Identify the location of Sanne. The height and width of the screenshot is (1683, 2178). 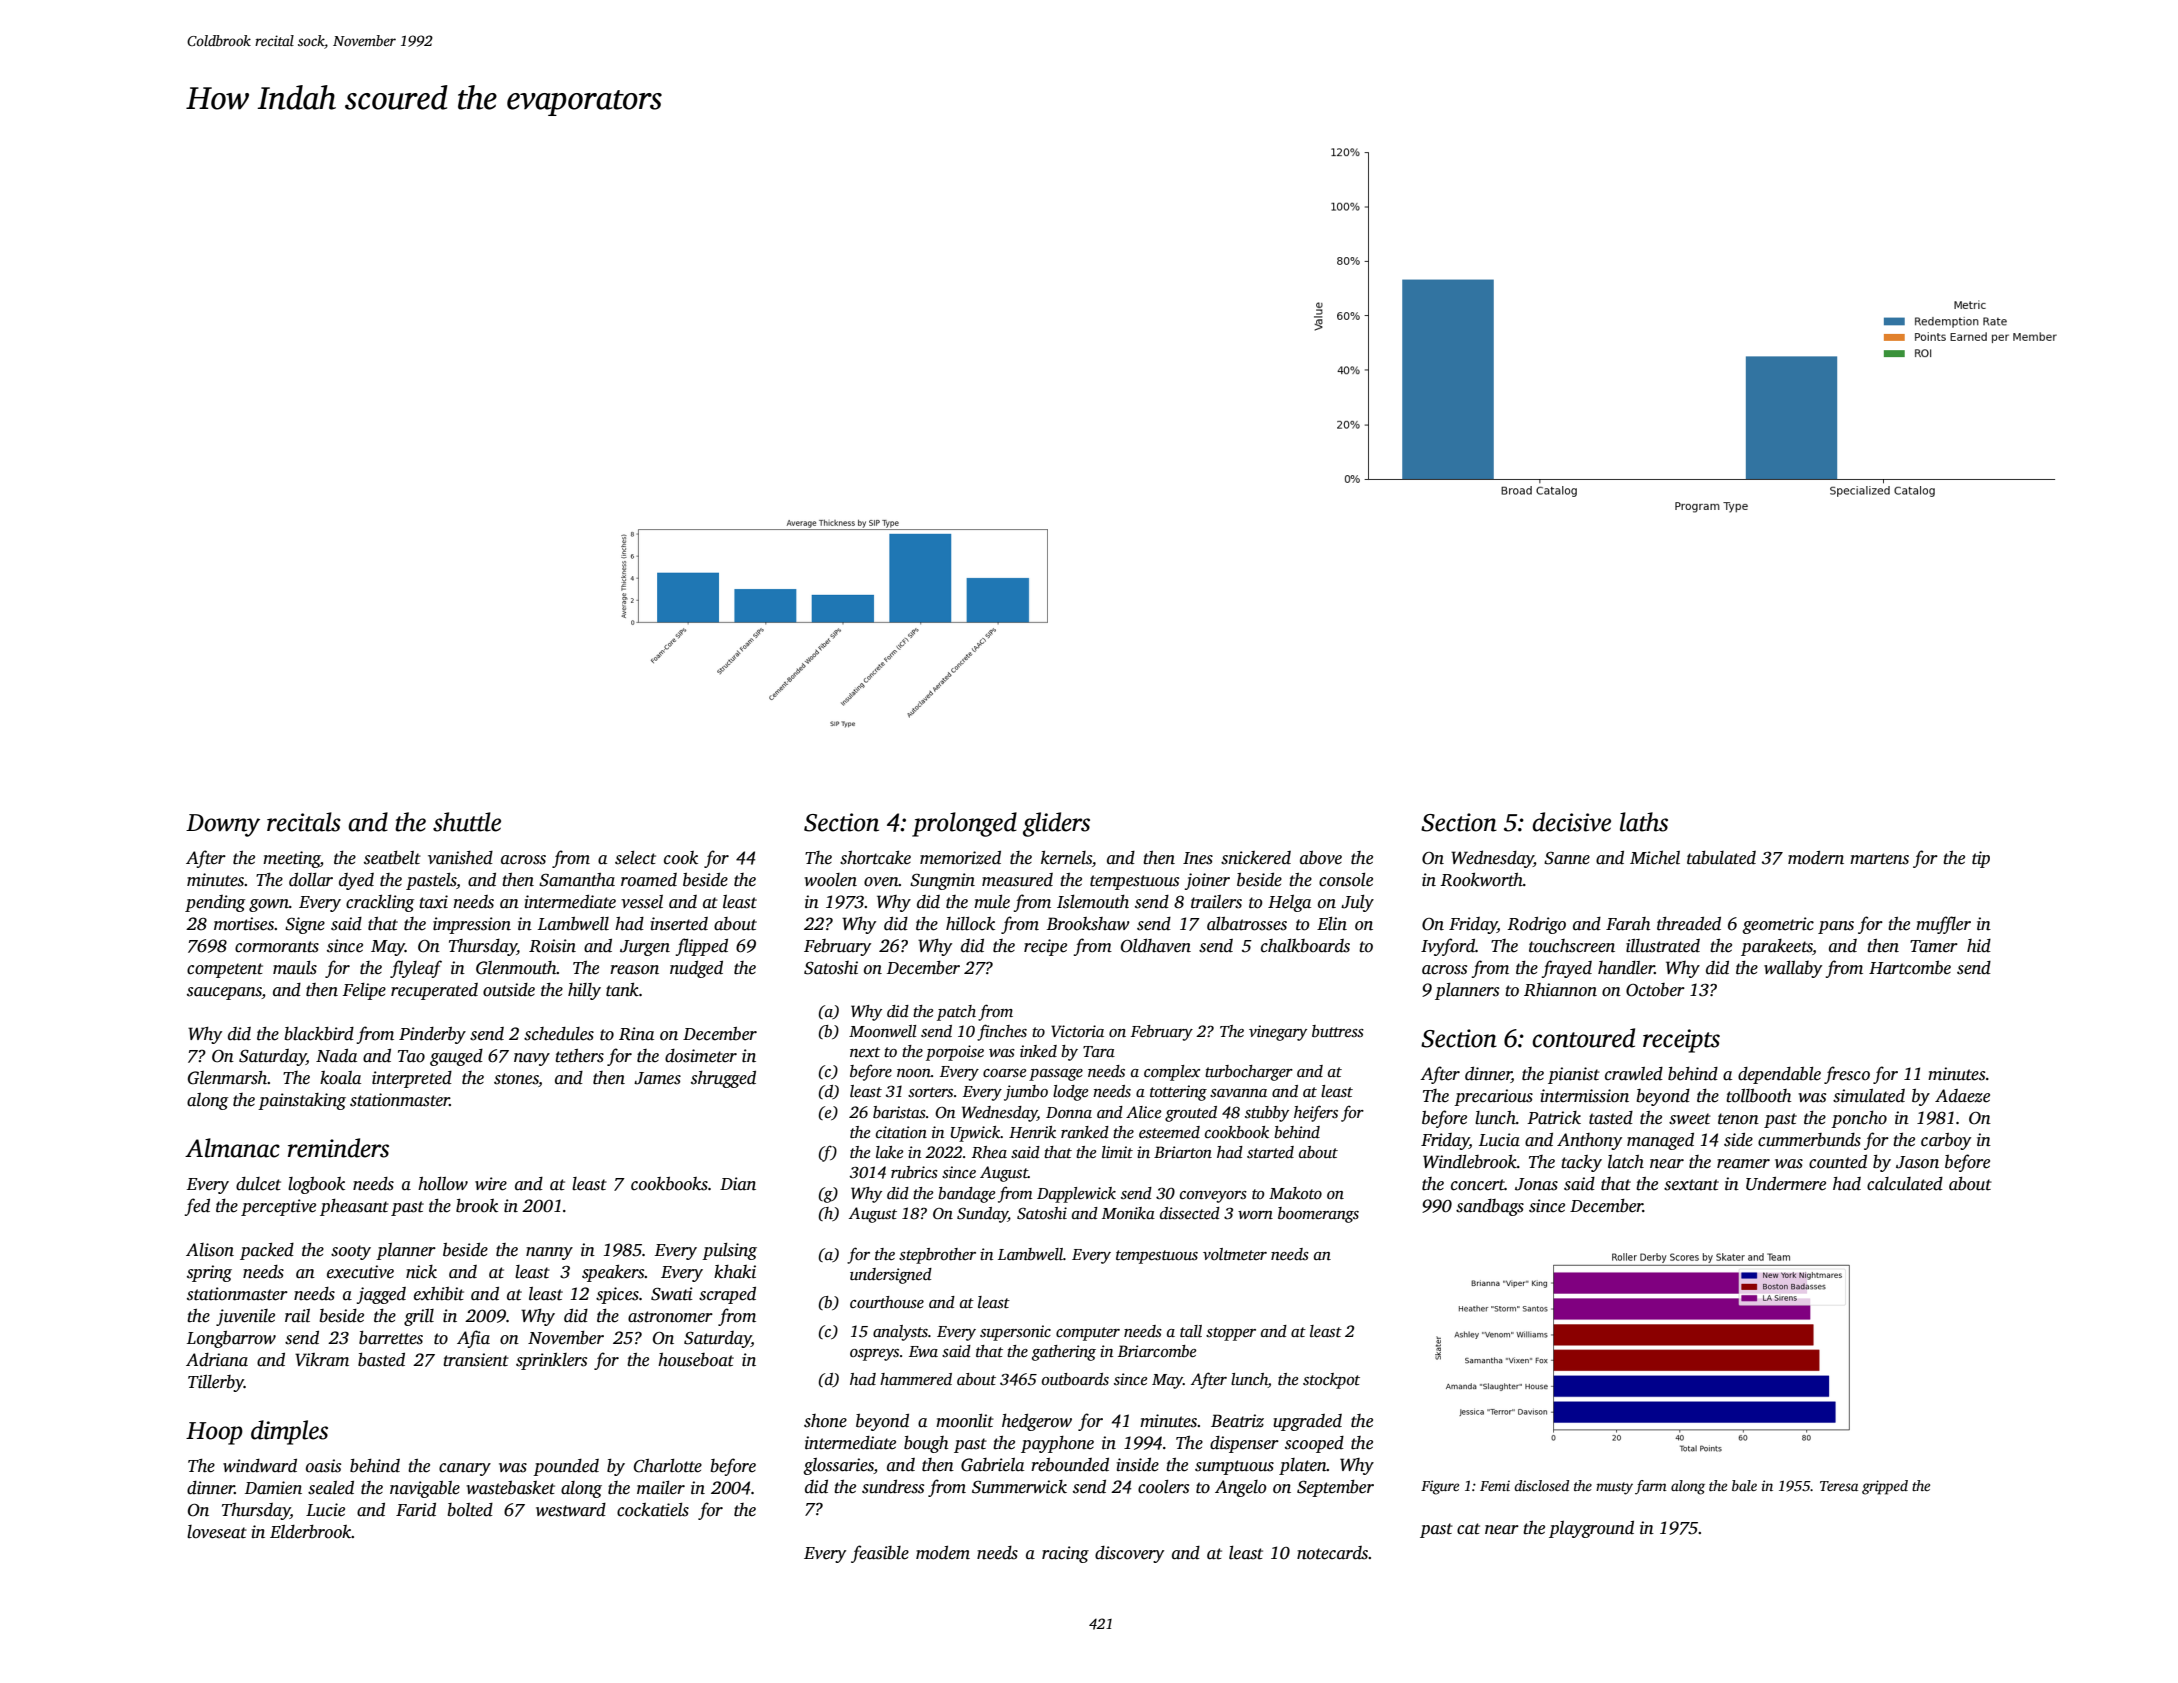
(1567, 858).
